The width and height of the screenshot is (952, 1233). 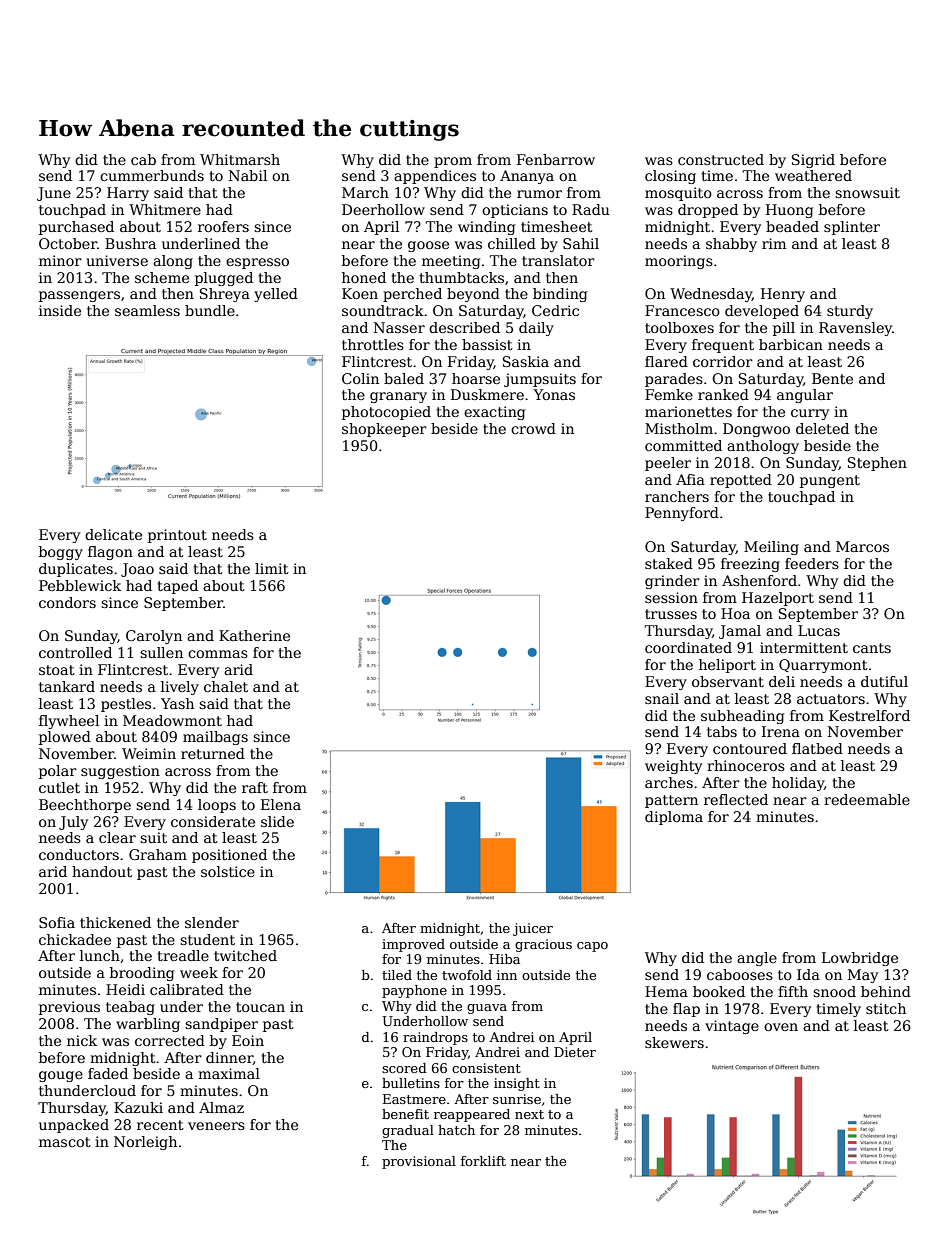 What do you see at coordinates (721, 159) in the screenshot?
I see `constructed` at bounding box center [721, 159].
